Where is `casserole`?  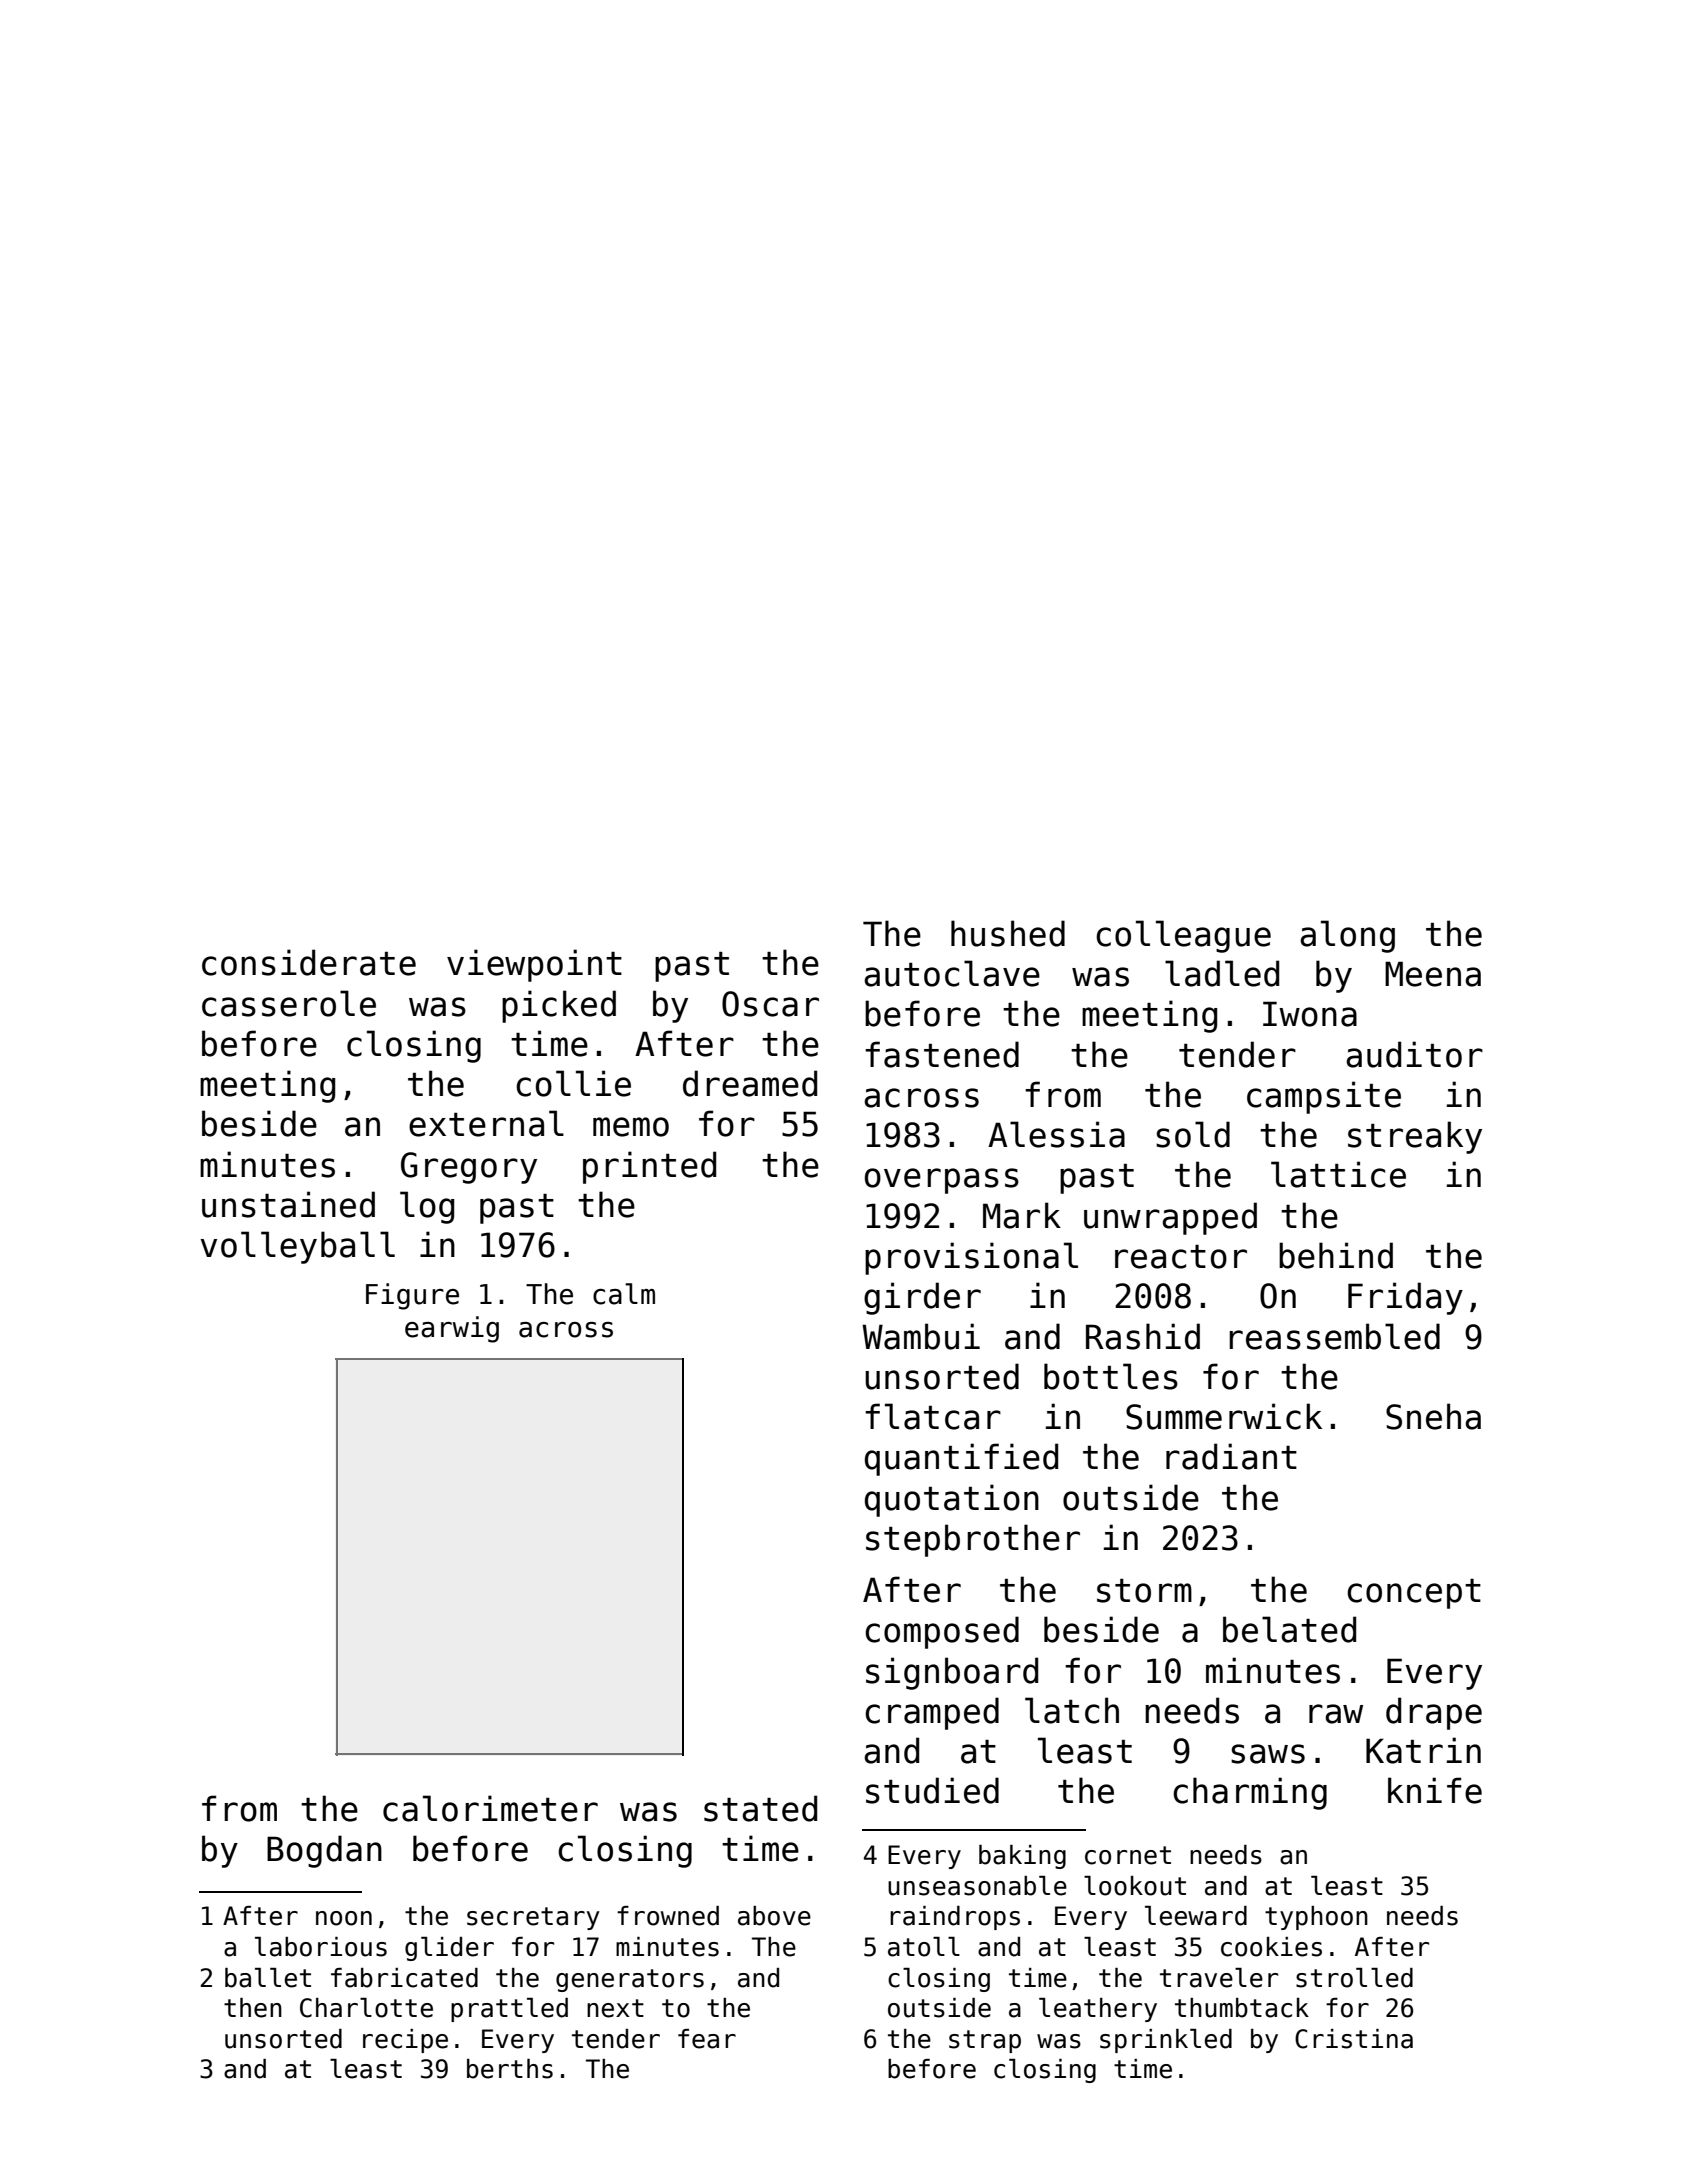 casserole is located at coordinates (289, 1003).
